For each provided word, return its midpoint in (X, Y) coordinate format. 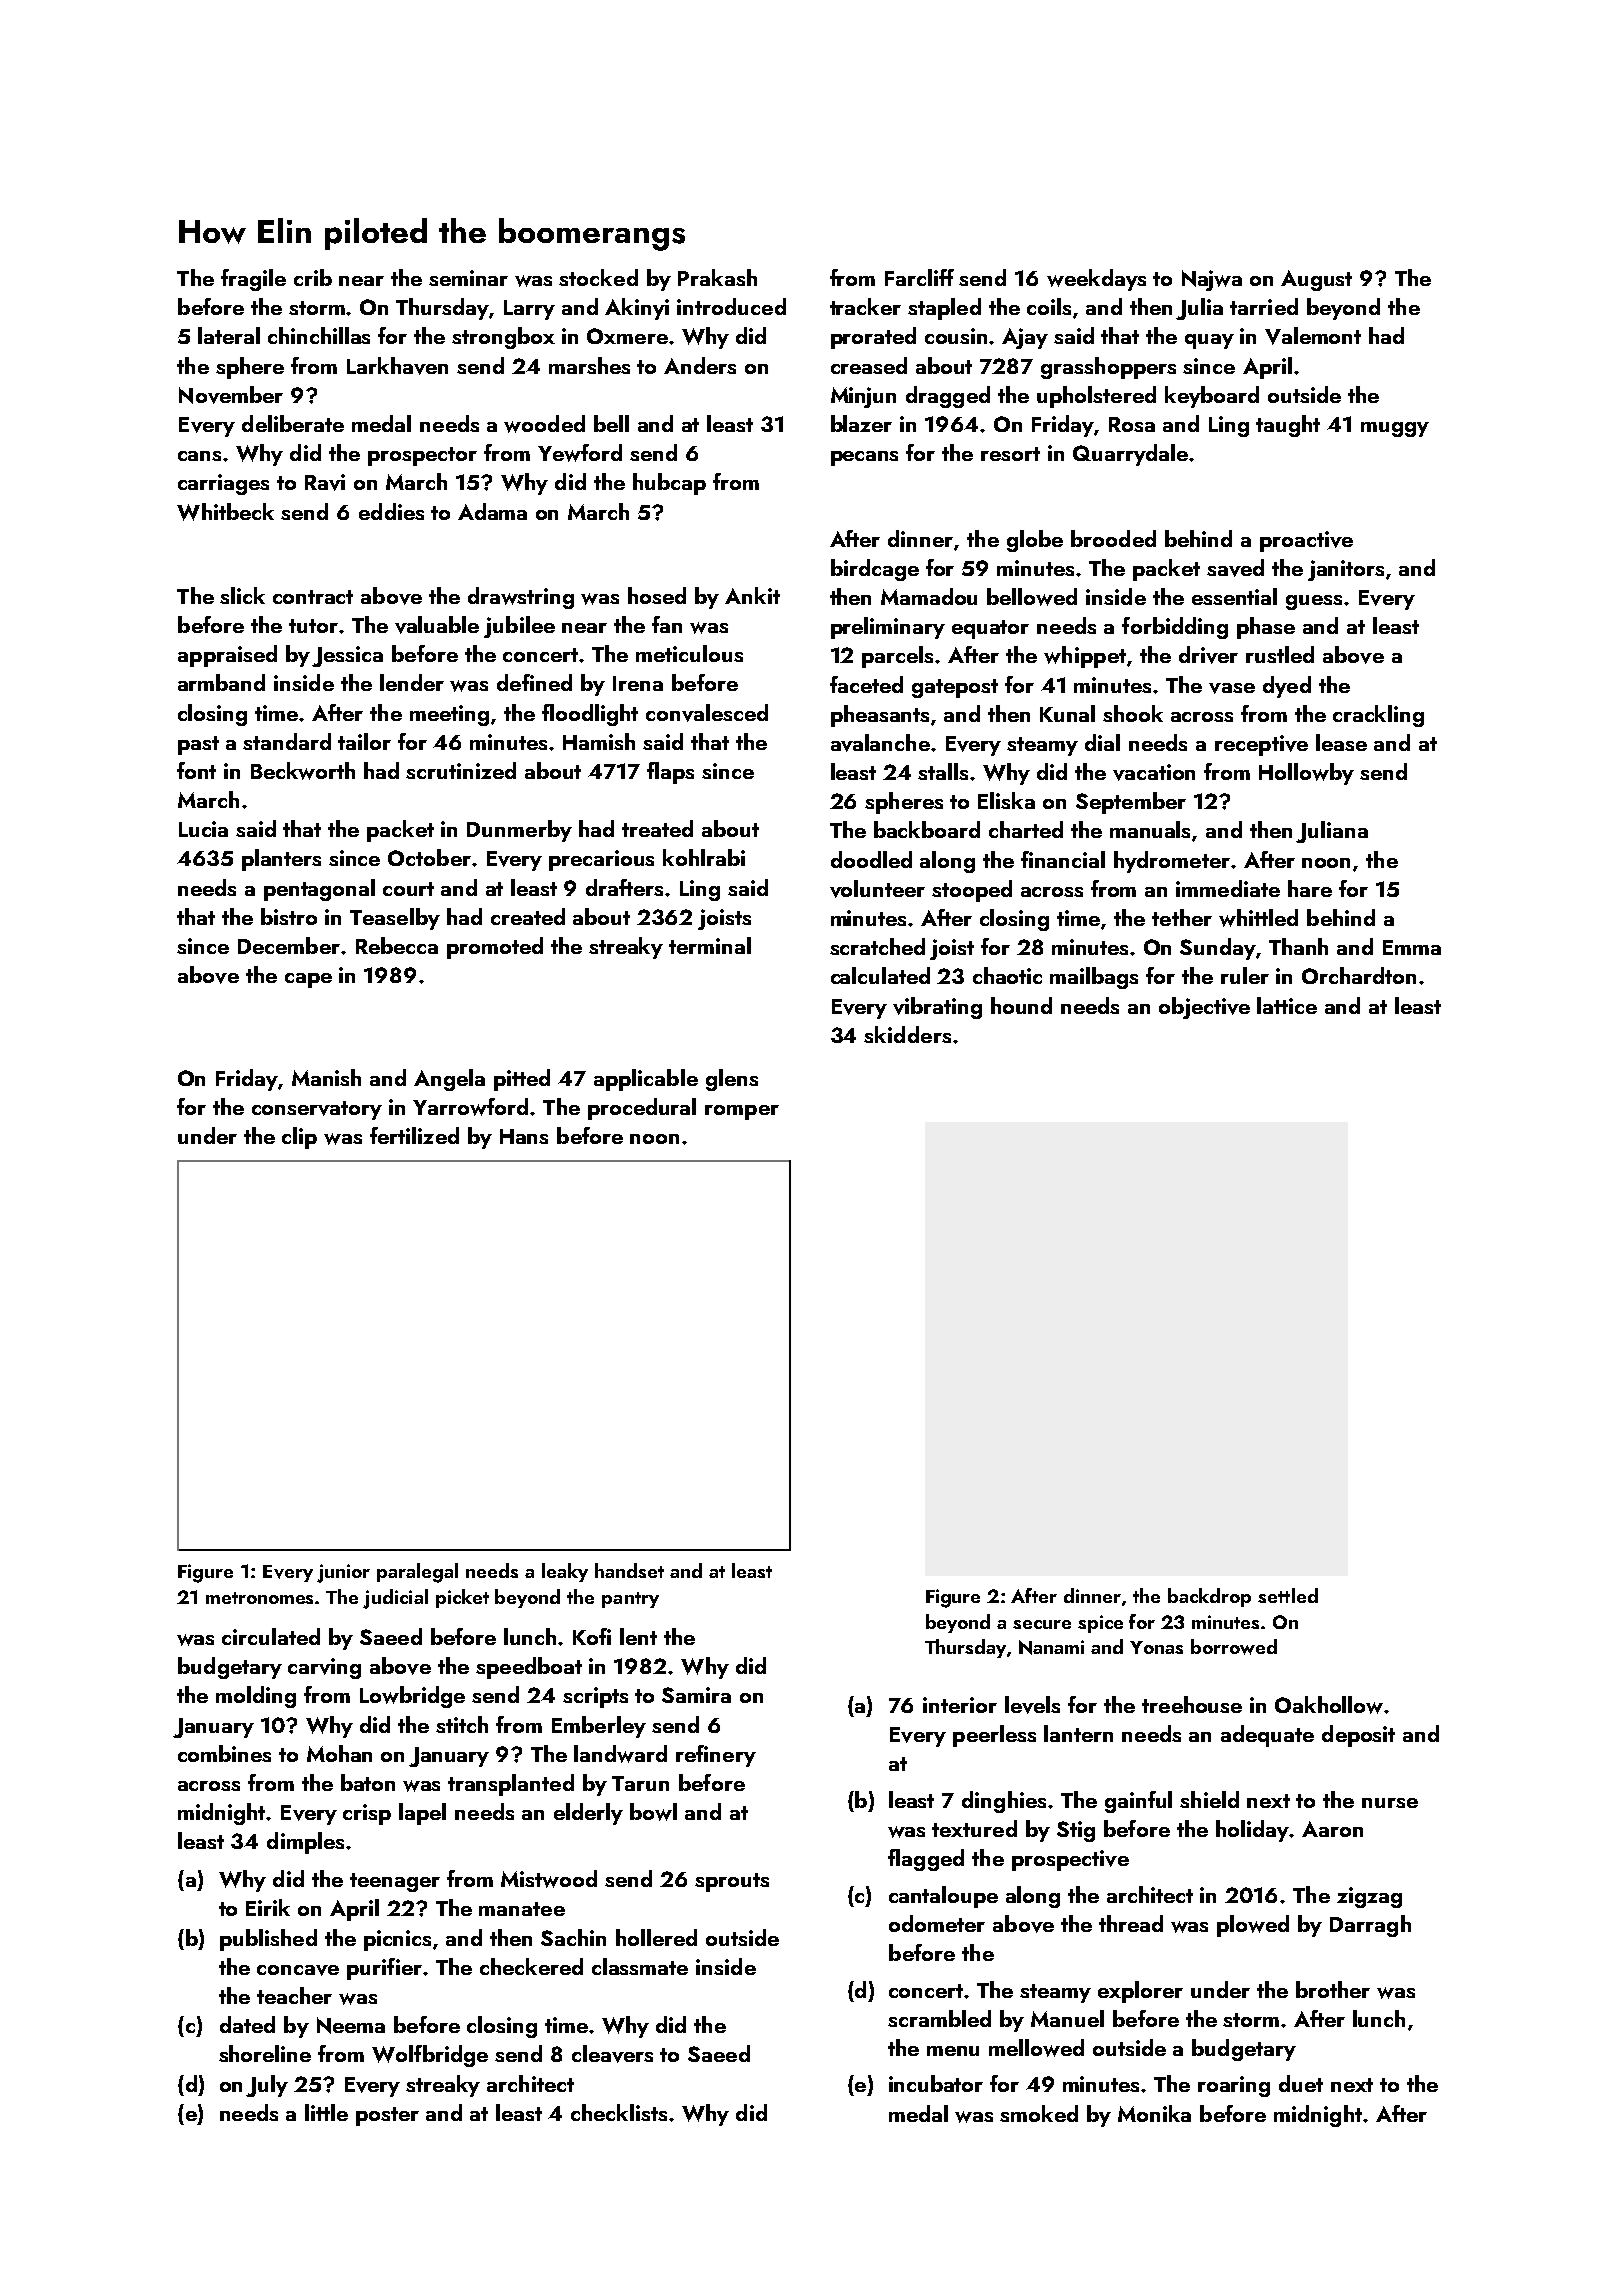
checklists (619, 2112)
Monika (1154, 2113)
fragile (253, 280)
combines (224, 1753)
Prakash (717, 277)
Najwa (1212, 280)
